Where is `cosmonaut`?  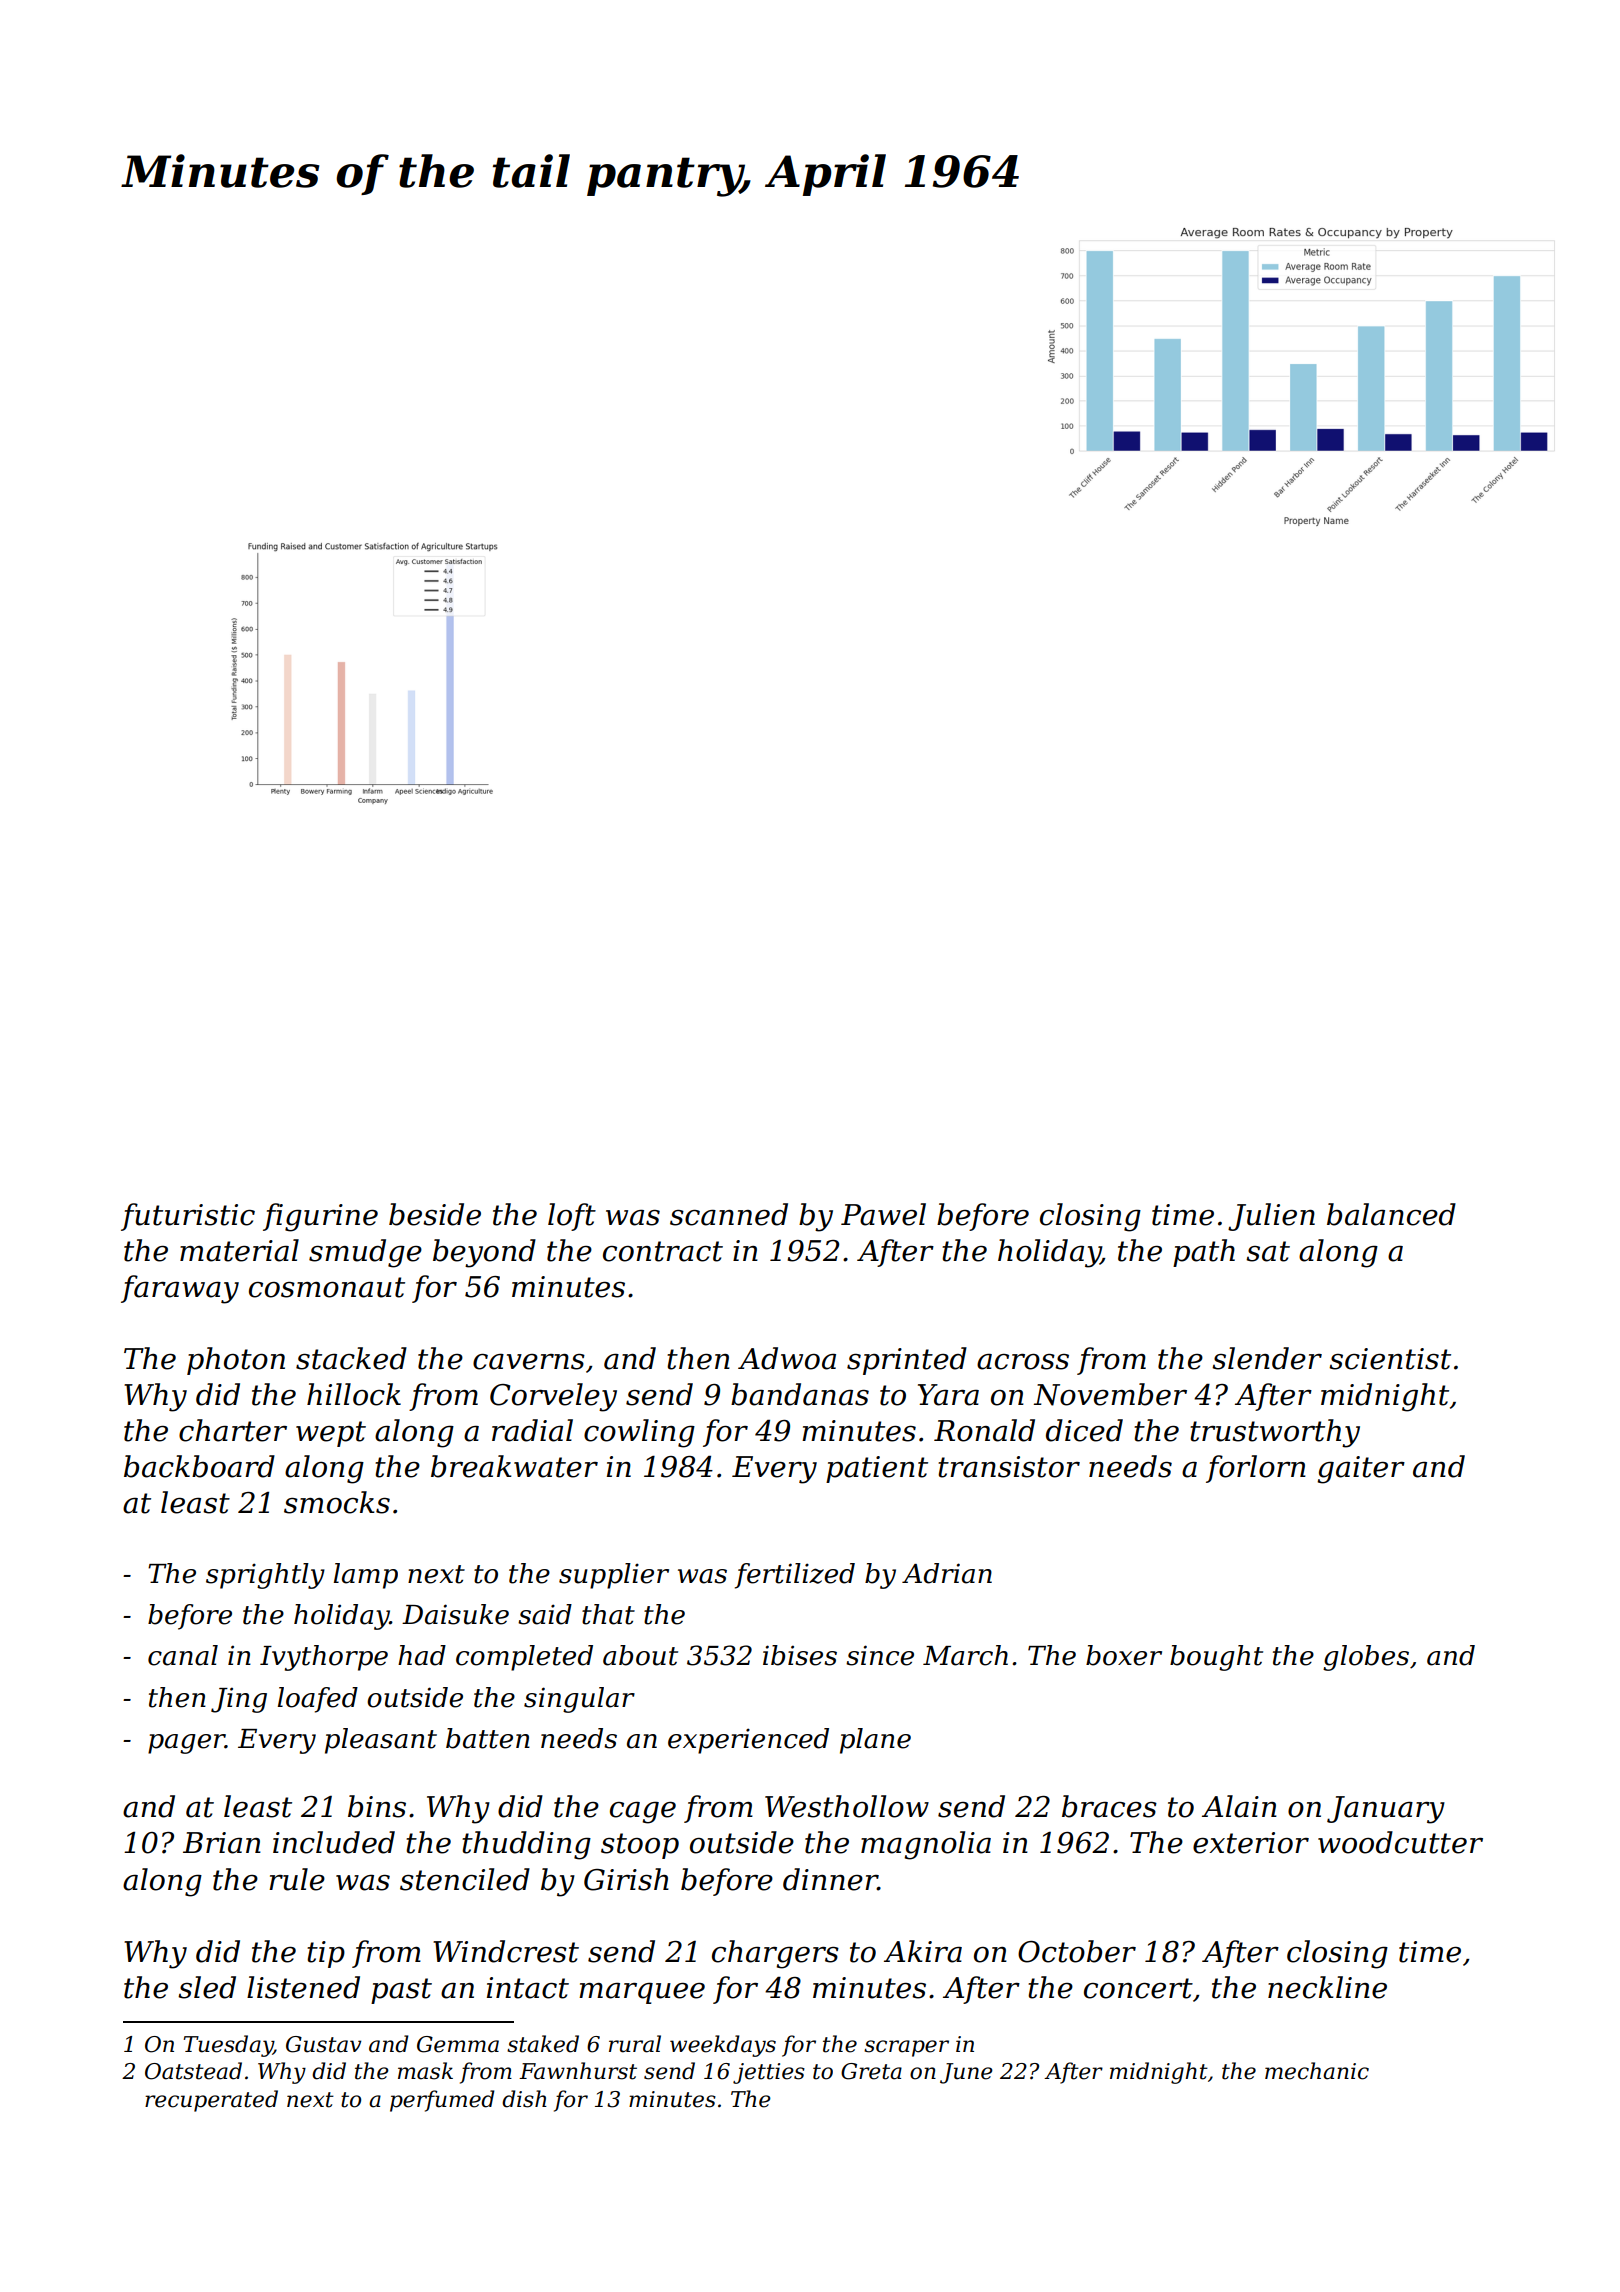
cosmonaut is located at coordinates (327, 1287).
